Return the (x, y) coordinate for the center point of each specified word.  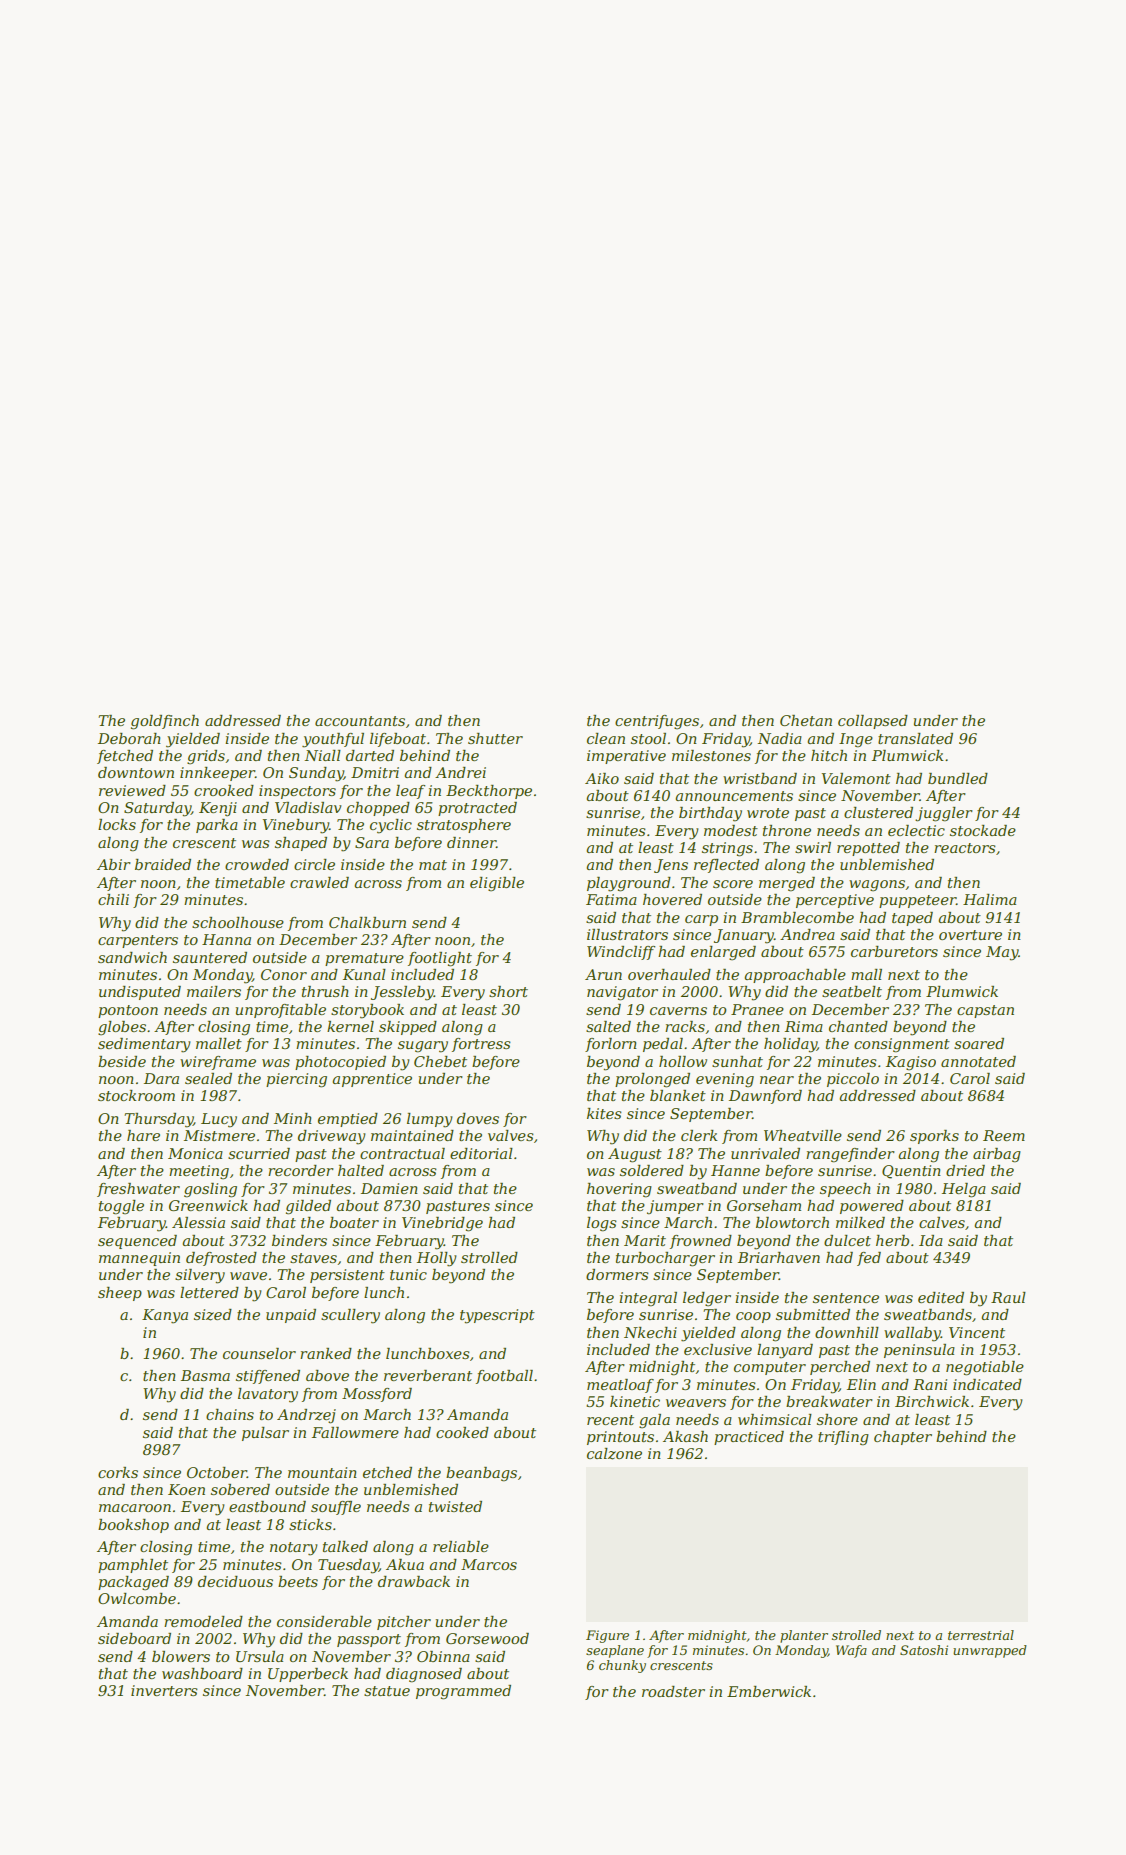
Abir (114, 864)
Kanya (165, 1316)
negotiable (985, 1368)
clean (606, 738)
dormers (617, 1274)
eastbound (267, 1506)
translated (915, 738)
